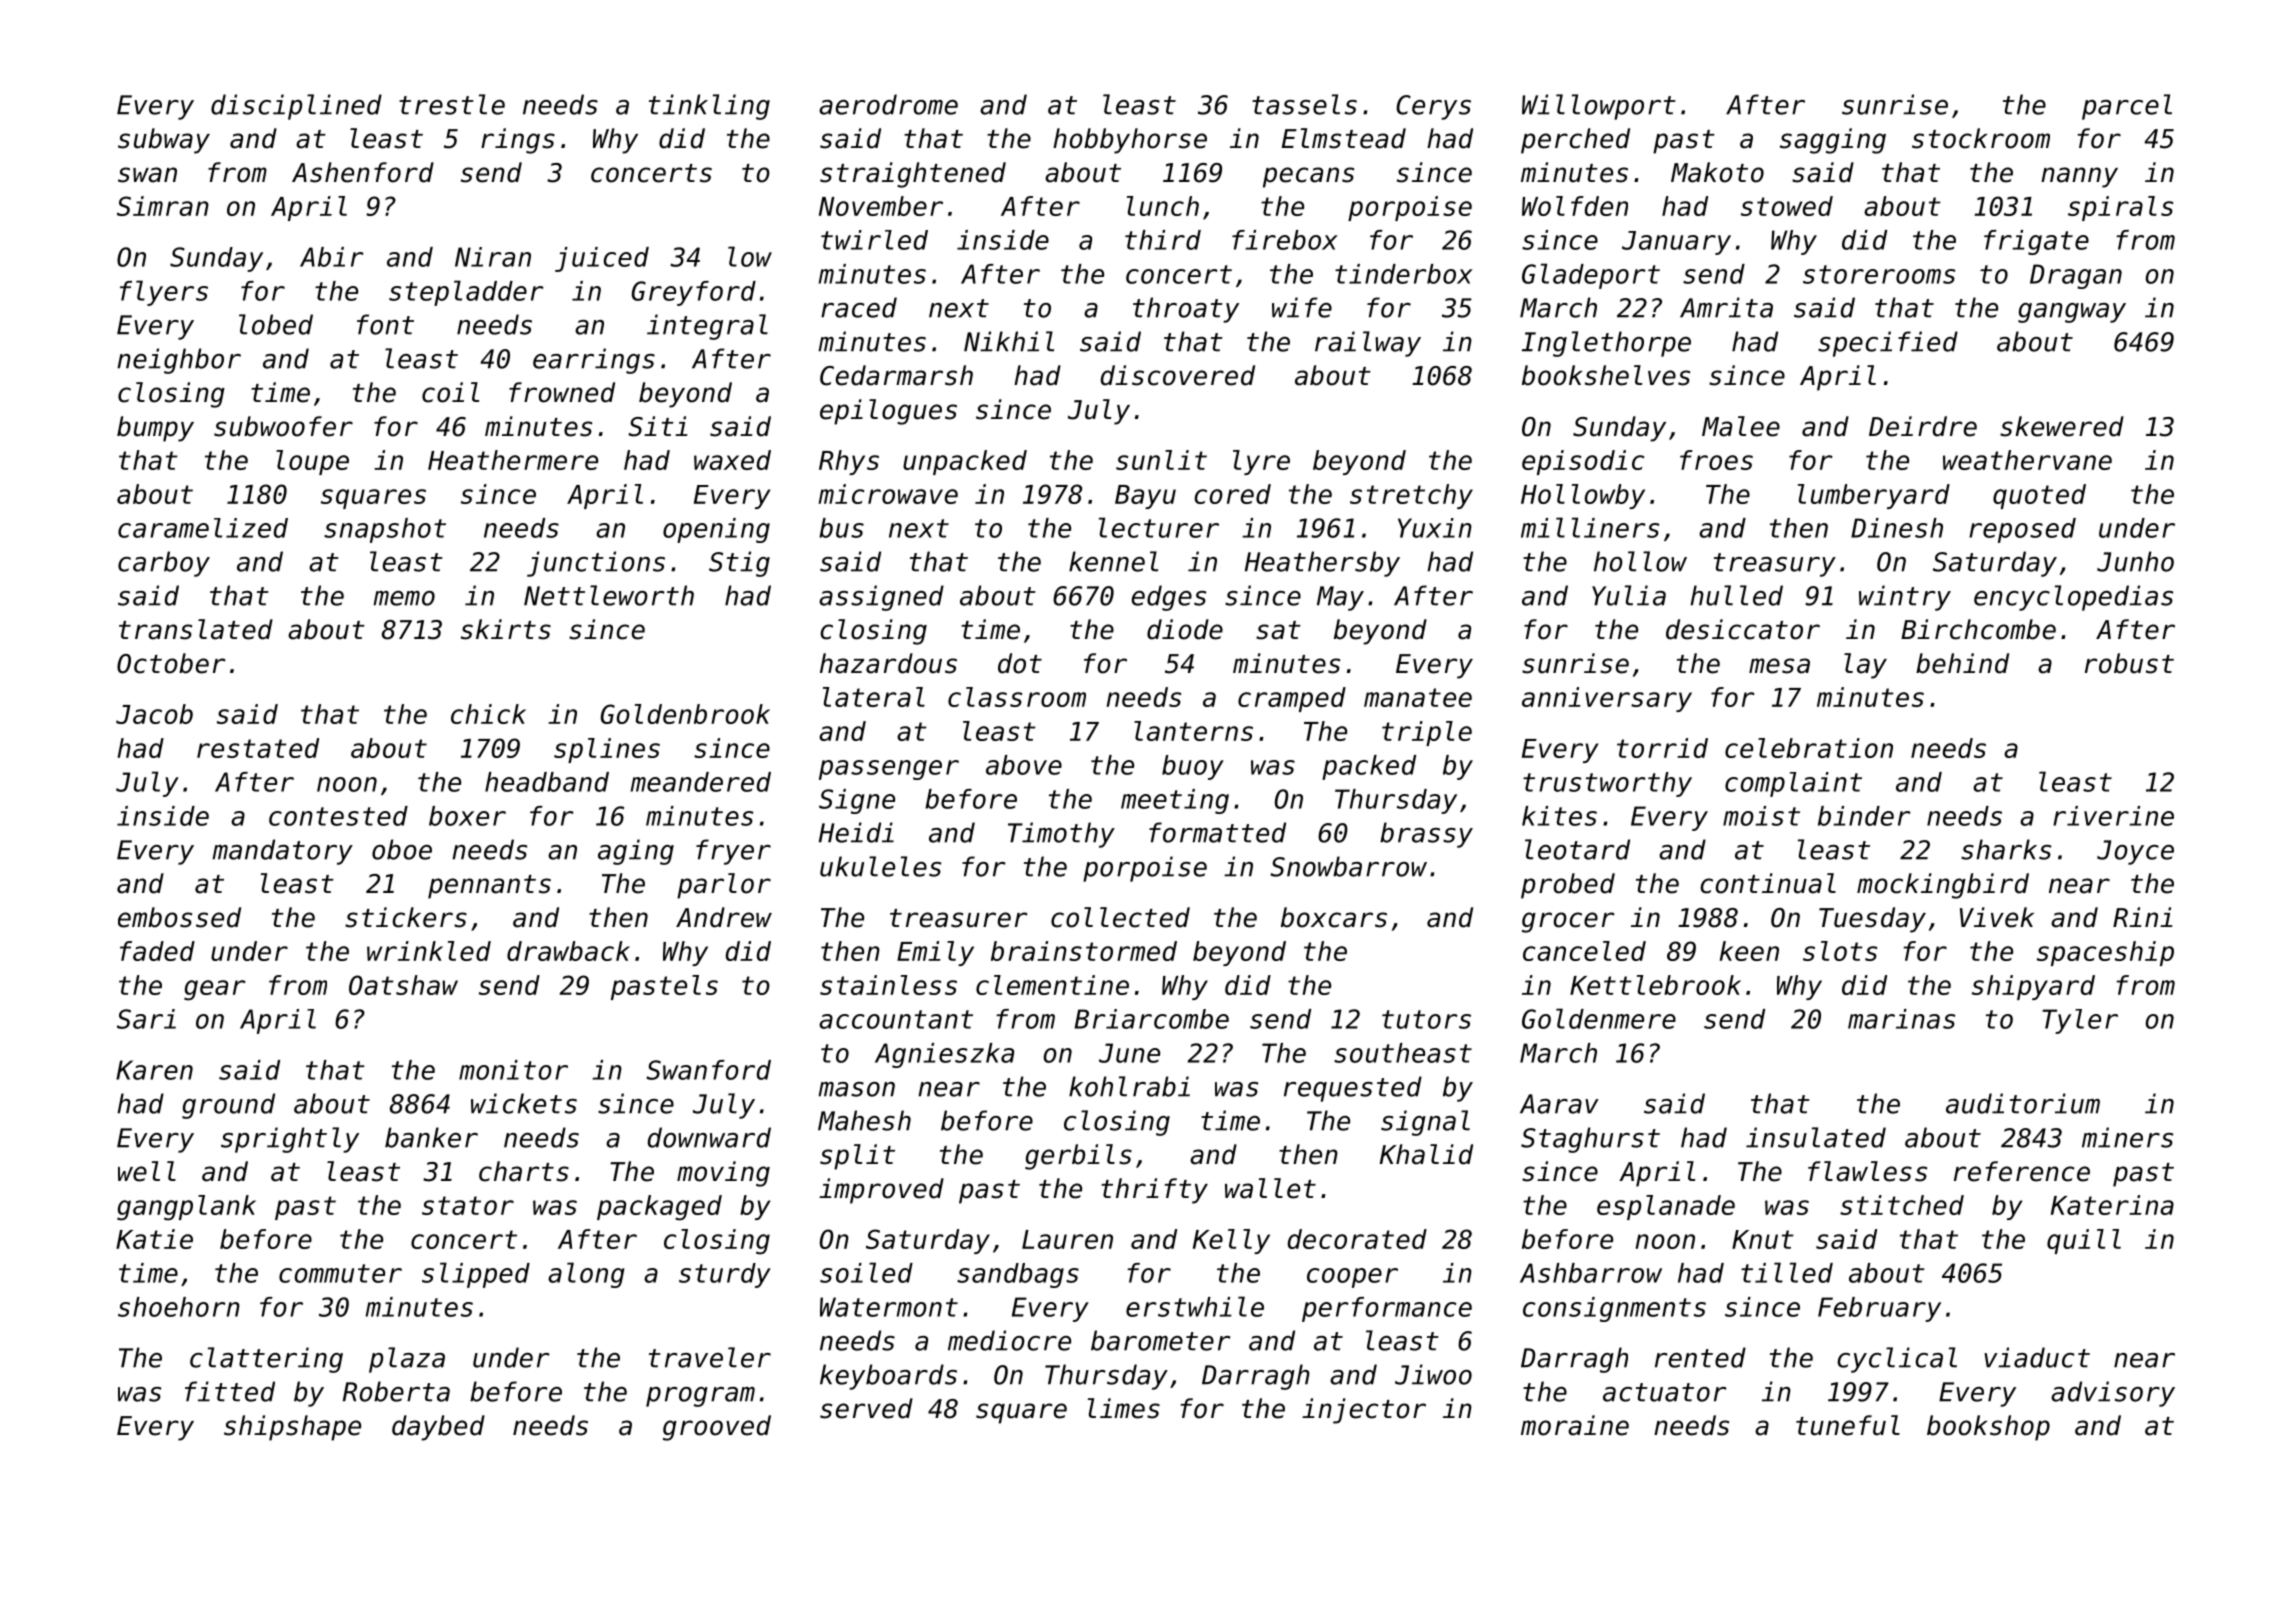  I want to click on hazardous, so click(888, 663).
